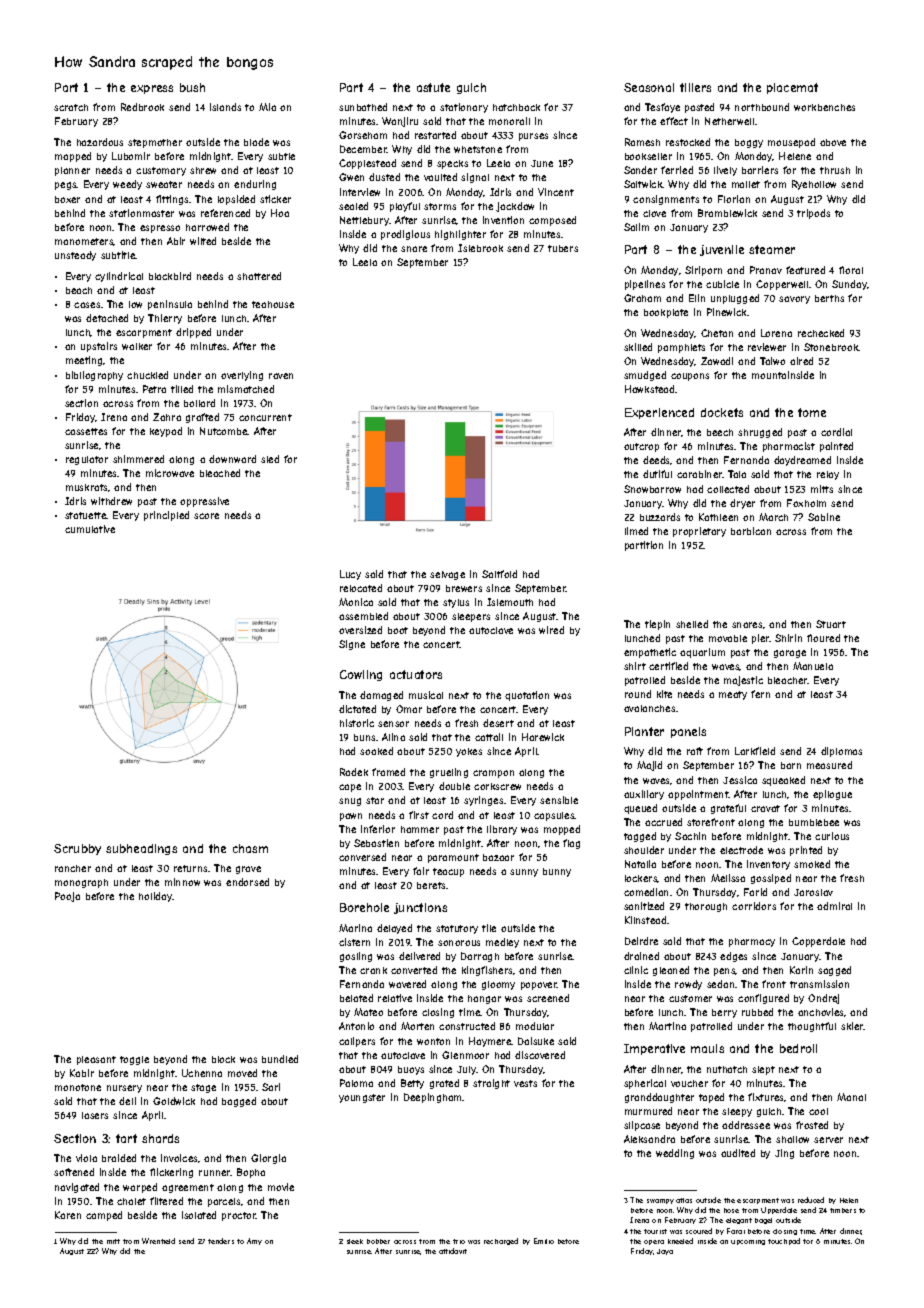 The height and width of the document is (1308, 924). What do you see at coordinates (480, 248) in the document?
I see `Islebrook` at bounding box center [480, 248].
